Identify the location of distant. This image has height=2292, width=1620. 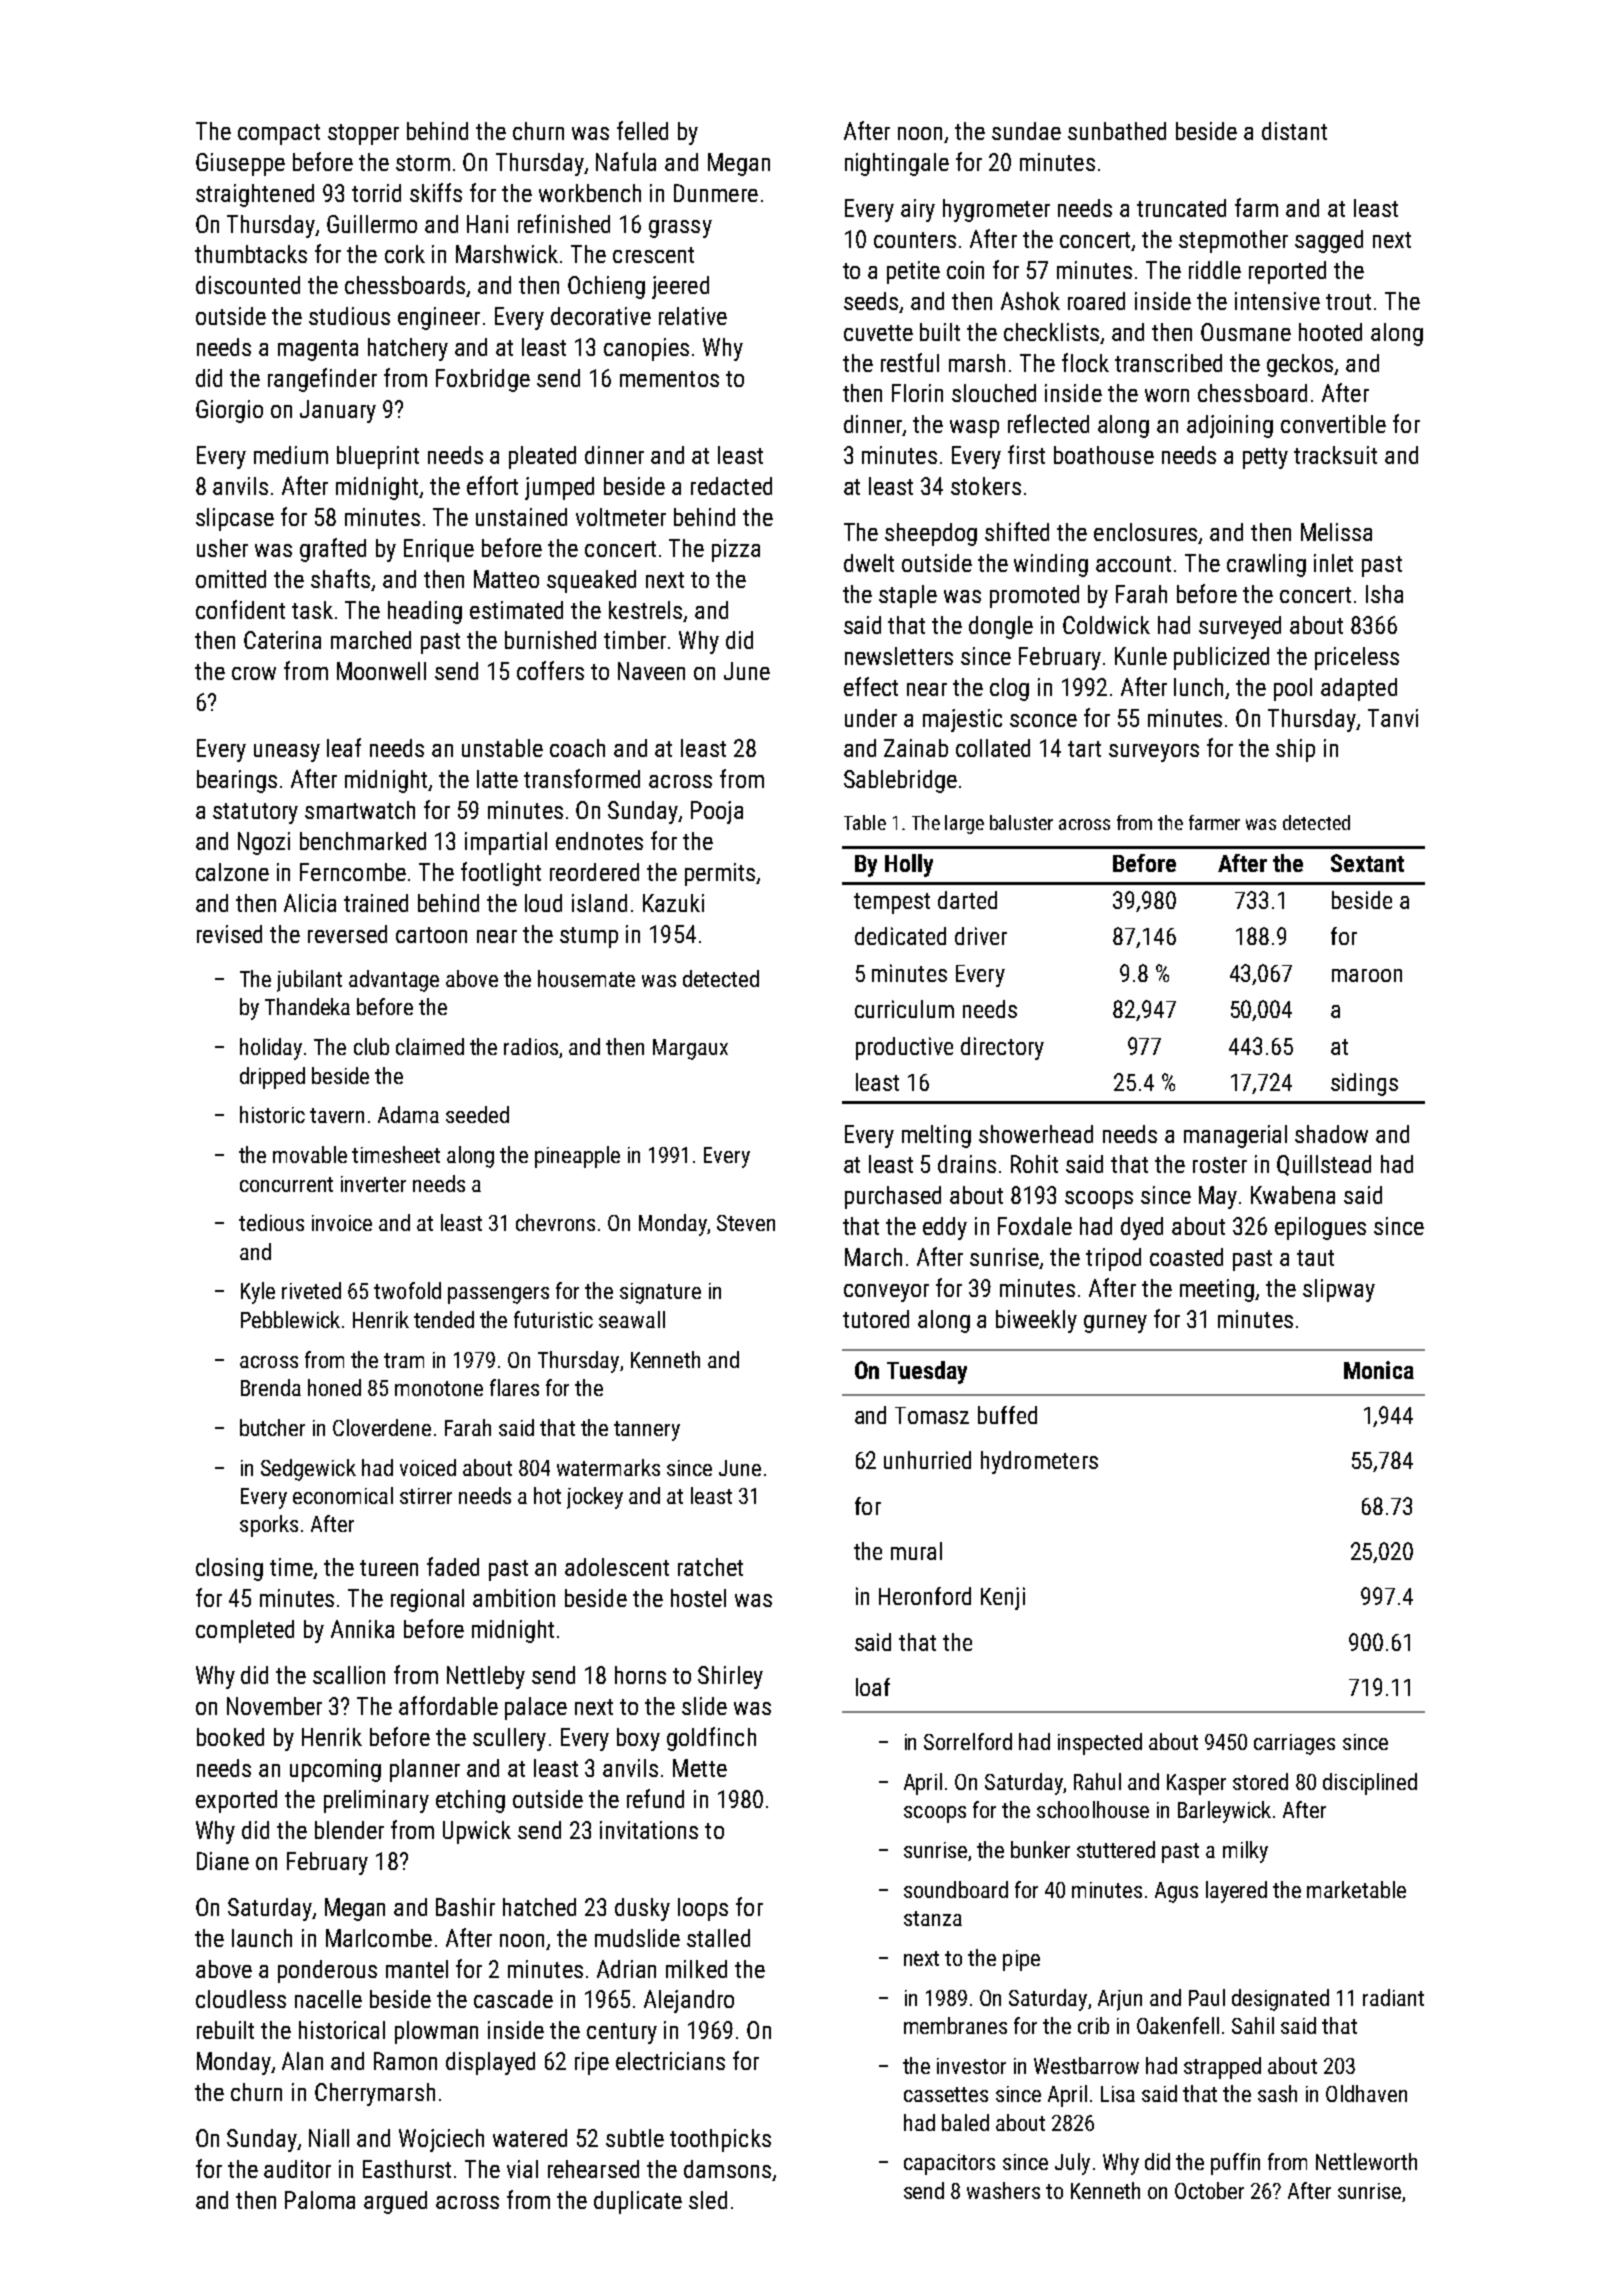
(1294, 131).
